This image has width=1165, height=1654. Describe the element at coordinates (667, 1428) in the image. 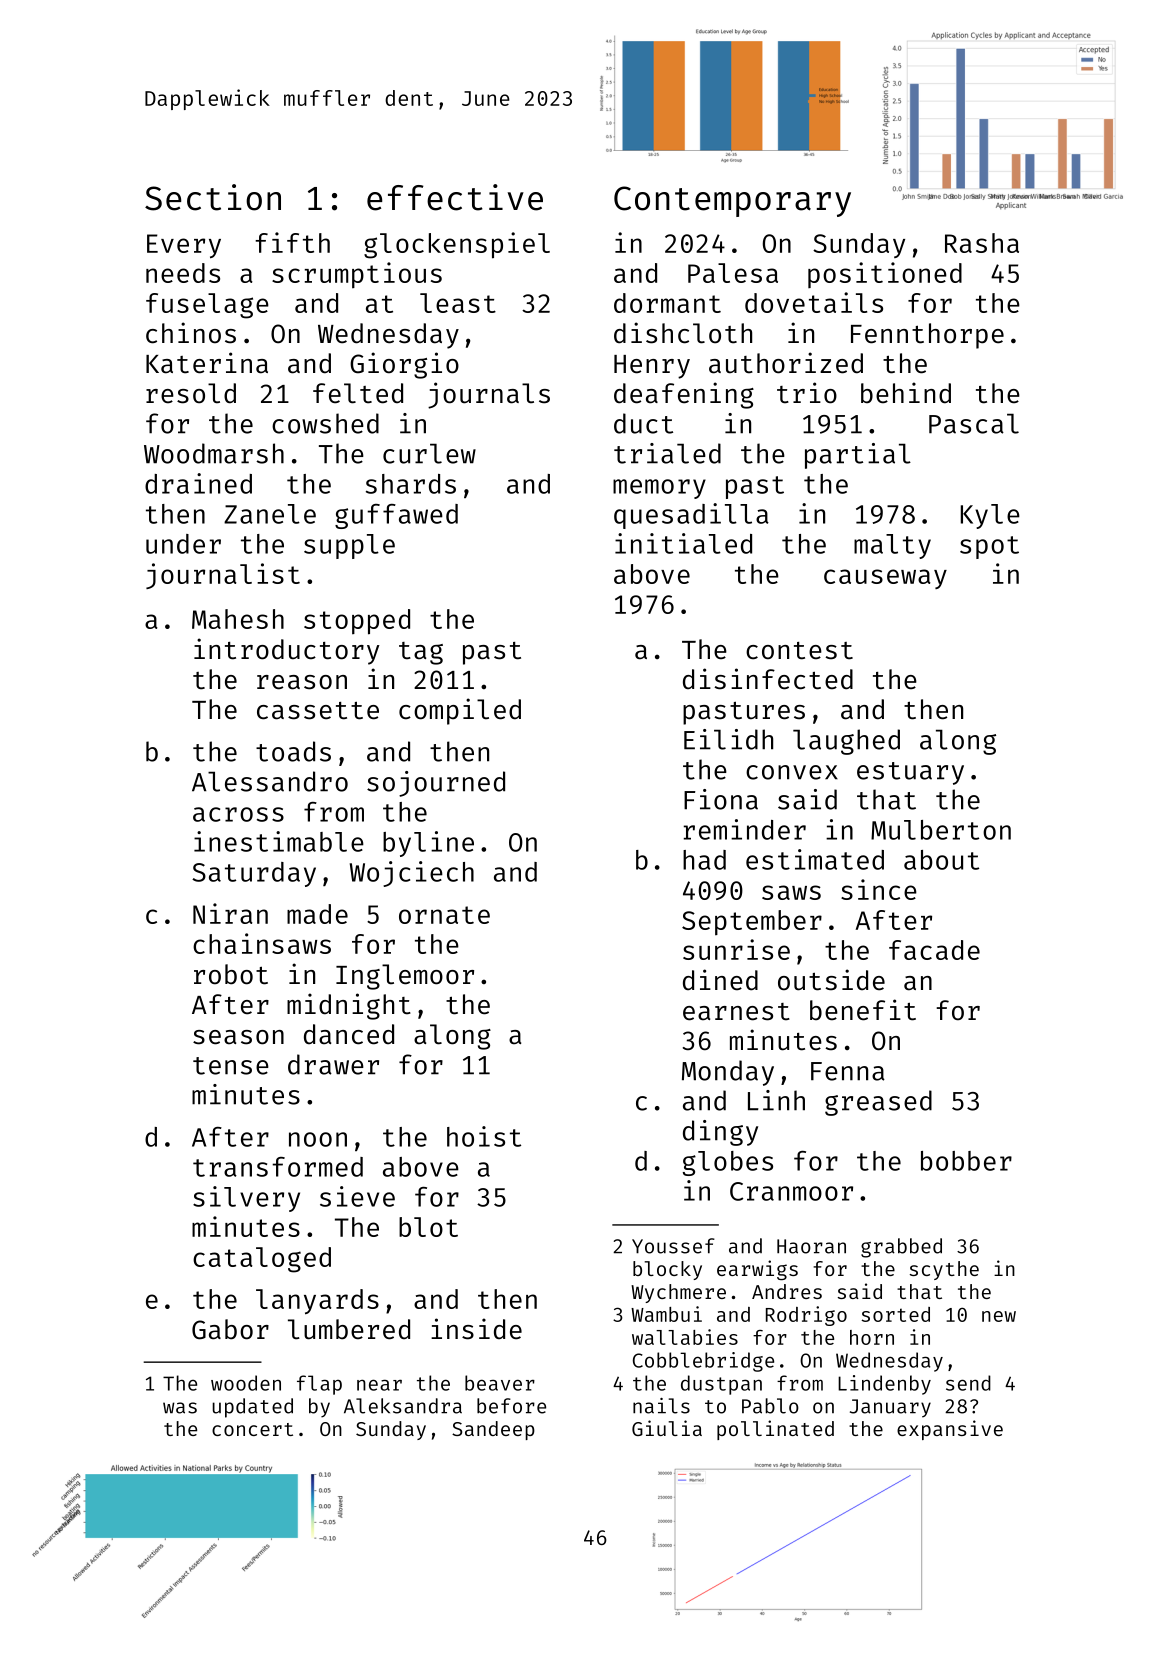

I see `Giulia` at that location.
